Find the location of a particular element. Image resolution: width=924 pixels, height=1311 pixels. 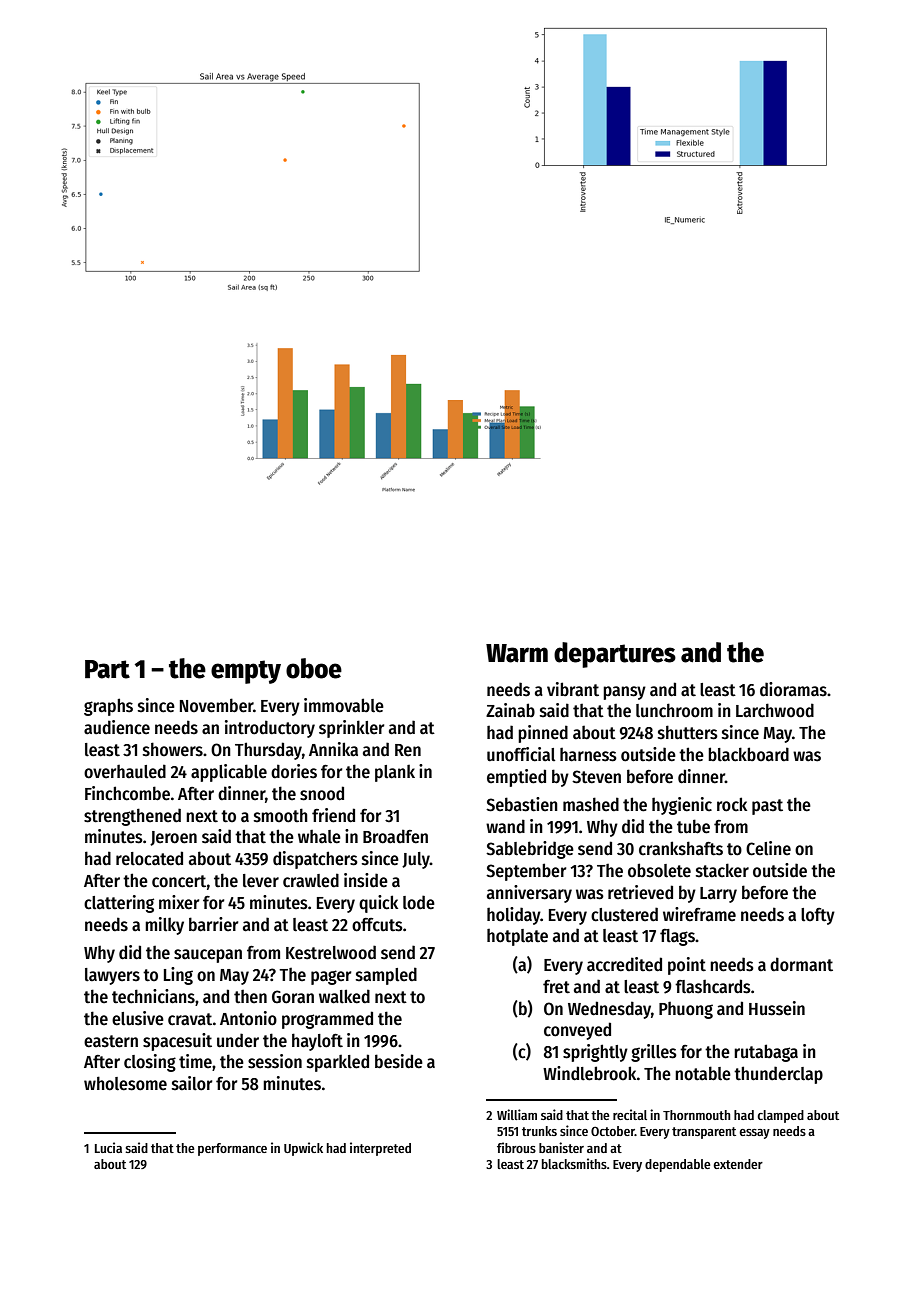

overhauled is located at coordinates (125, 771).
